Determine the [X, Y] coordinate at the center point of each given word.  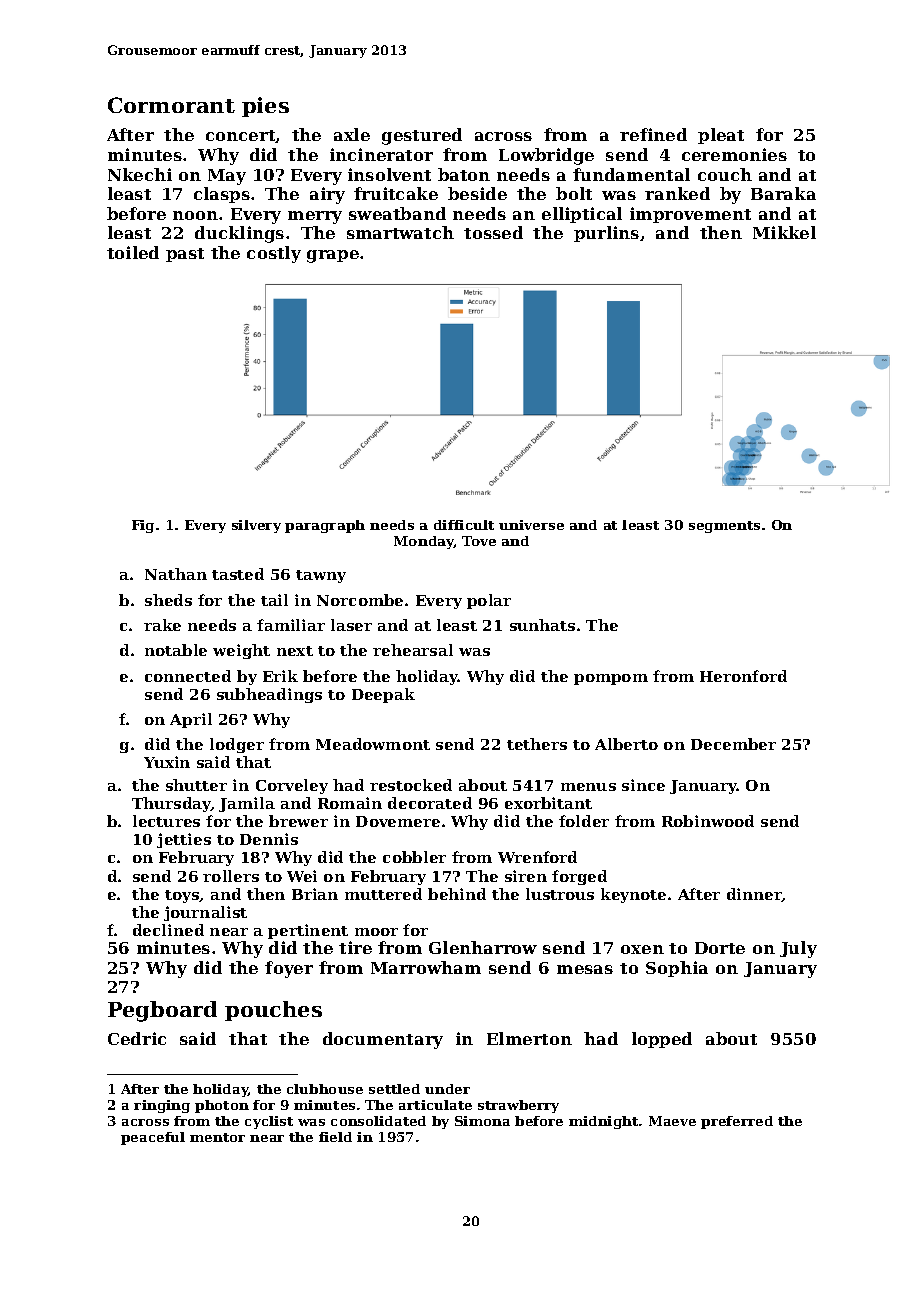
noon [195, 215]
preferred [737, 1122]
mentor [217, 1137]
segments [724, 527]
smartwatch [400, 232]
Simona [482, 1121]
